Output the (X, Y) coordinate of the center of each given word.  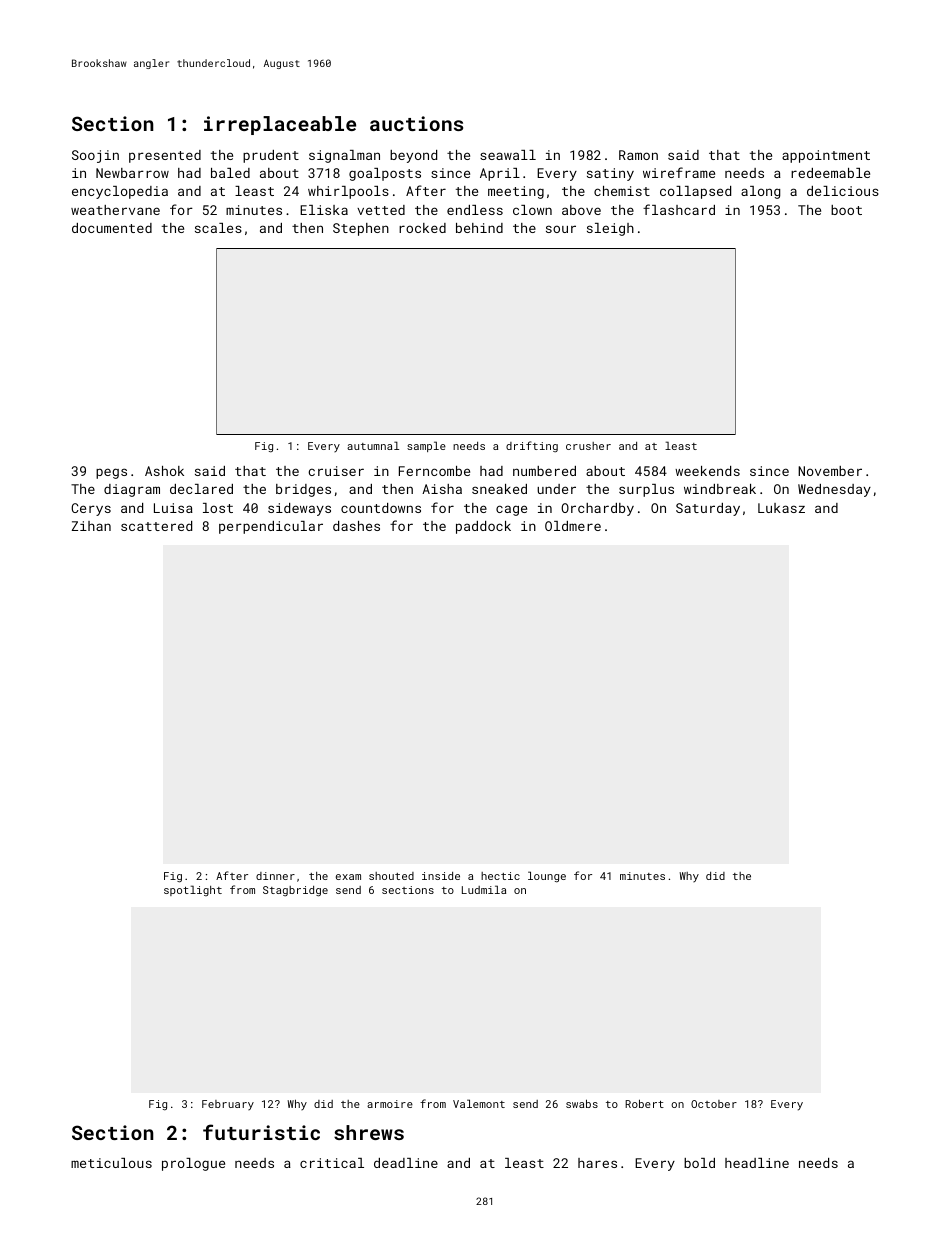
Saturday (708, 509)
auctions (416, 123)
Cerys (91, 509)
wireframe (679, 172)
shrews (369, 1132)
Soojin (95, 156)
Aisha (442, 489)
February (228, 1105)
